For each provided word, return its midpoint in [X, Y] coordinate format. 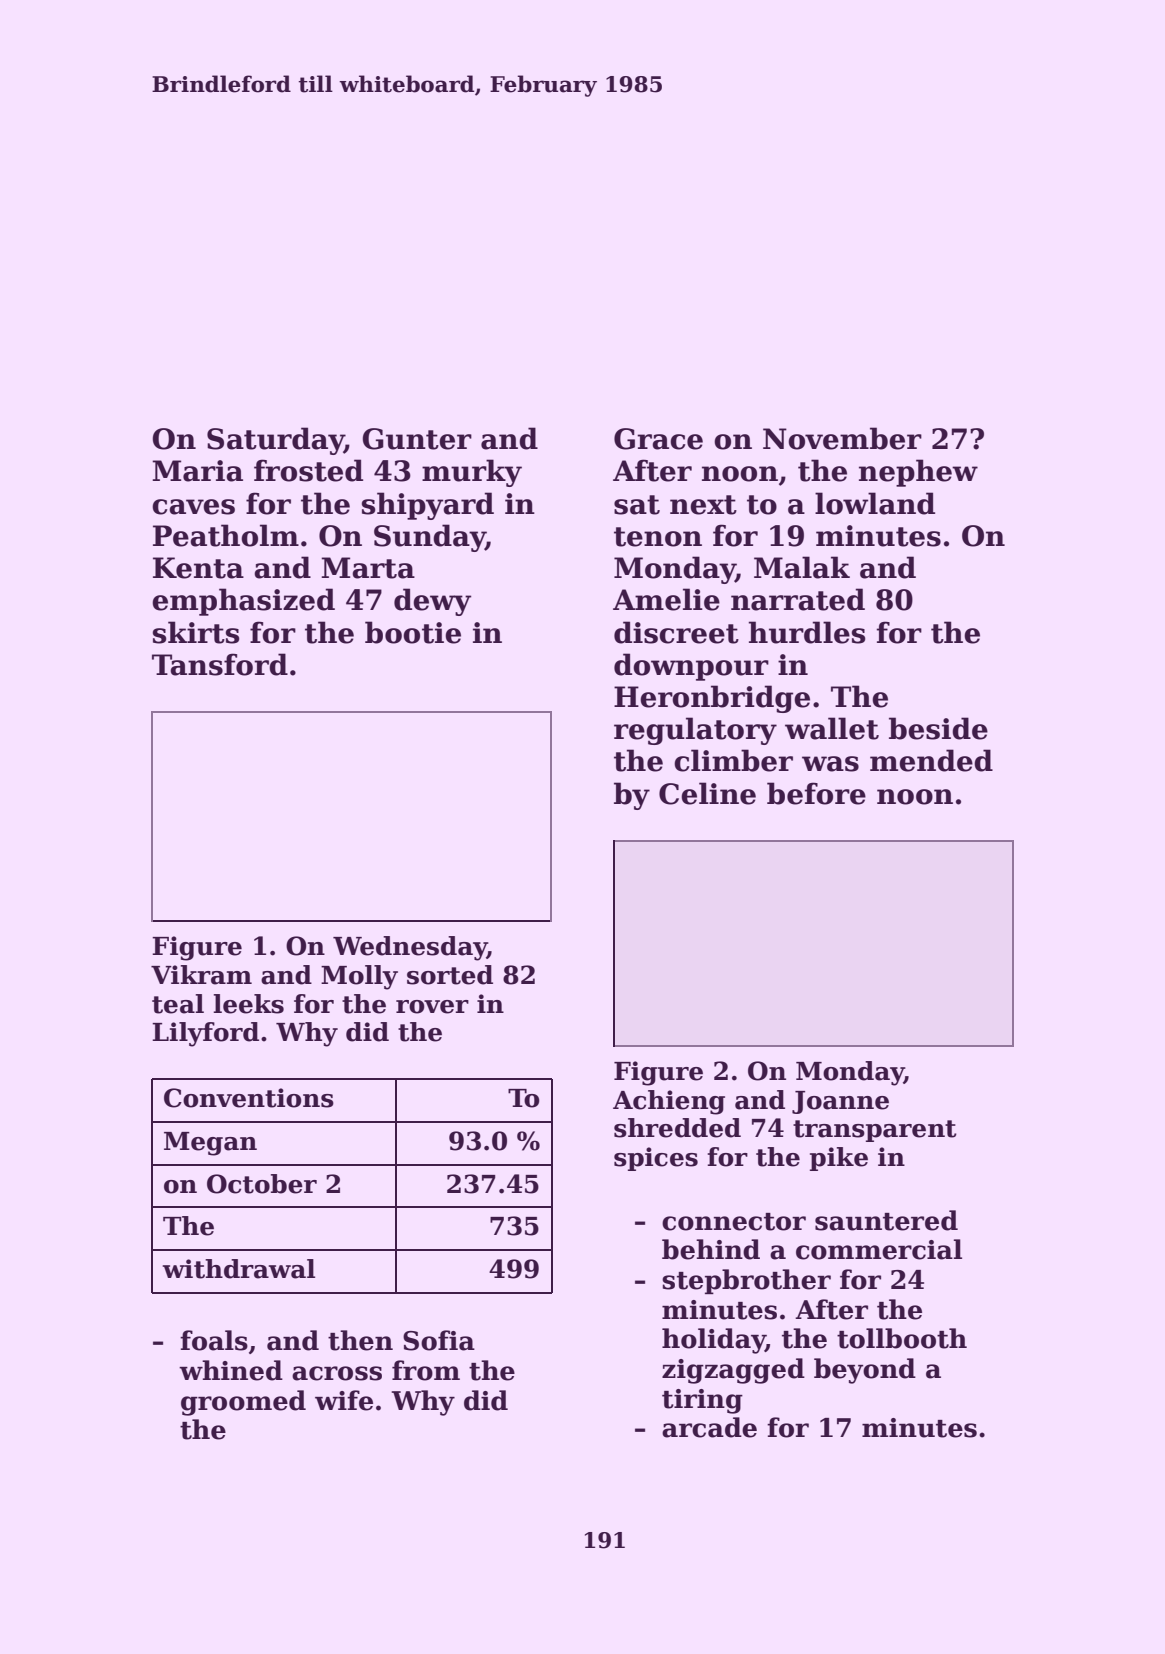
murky [472, 473]
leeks [248, 1004]
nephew [918, 473]
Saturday [275, 441]
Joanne [840, 1102]
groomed [243, 1403]
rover [432, 1007]
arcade [709, 1427]
